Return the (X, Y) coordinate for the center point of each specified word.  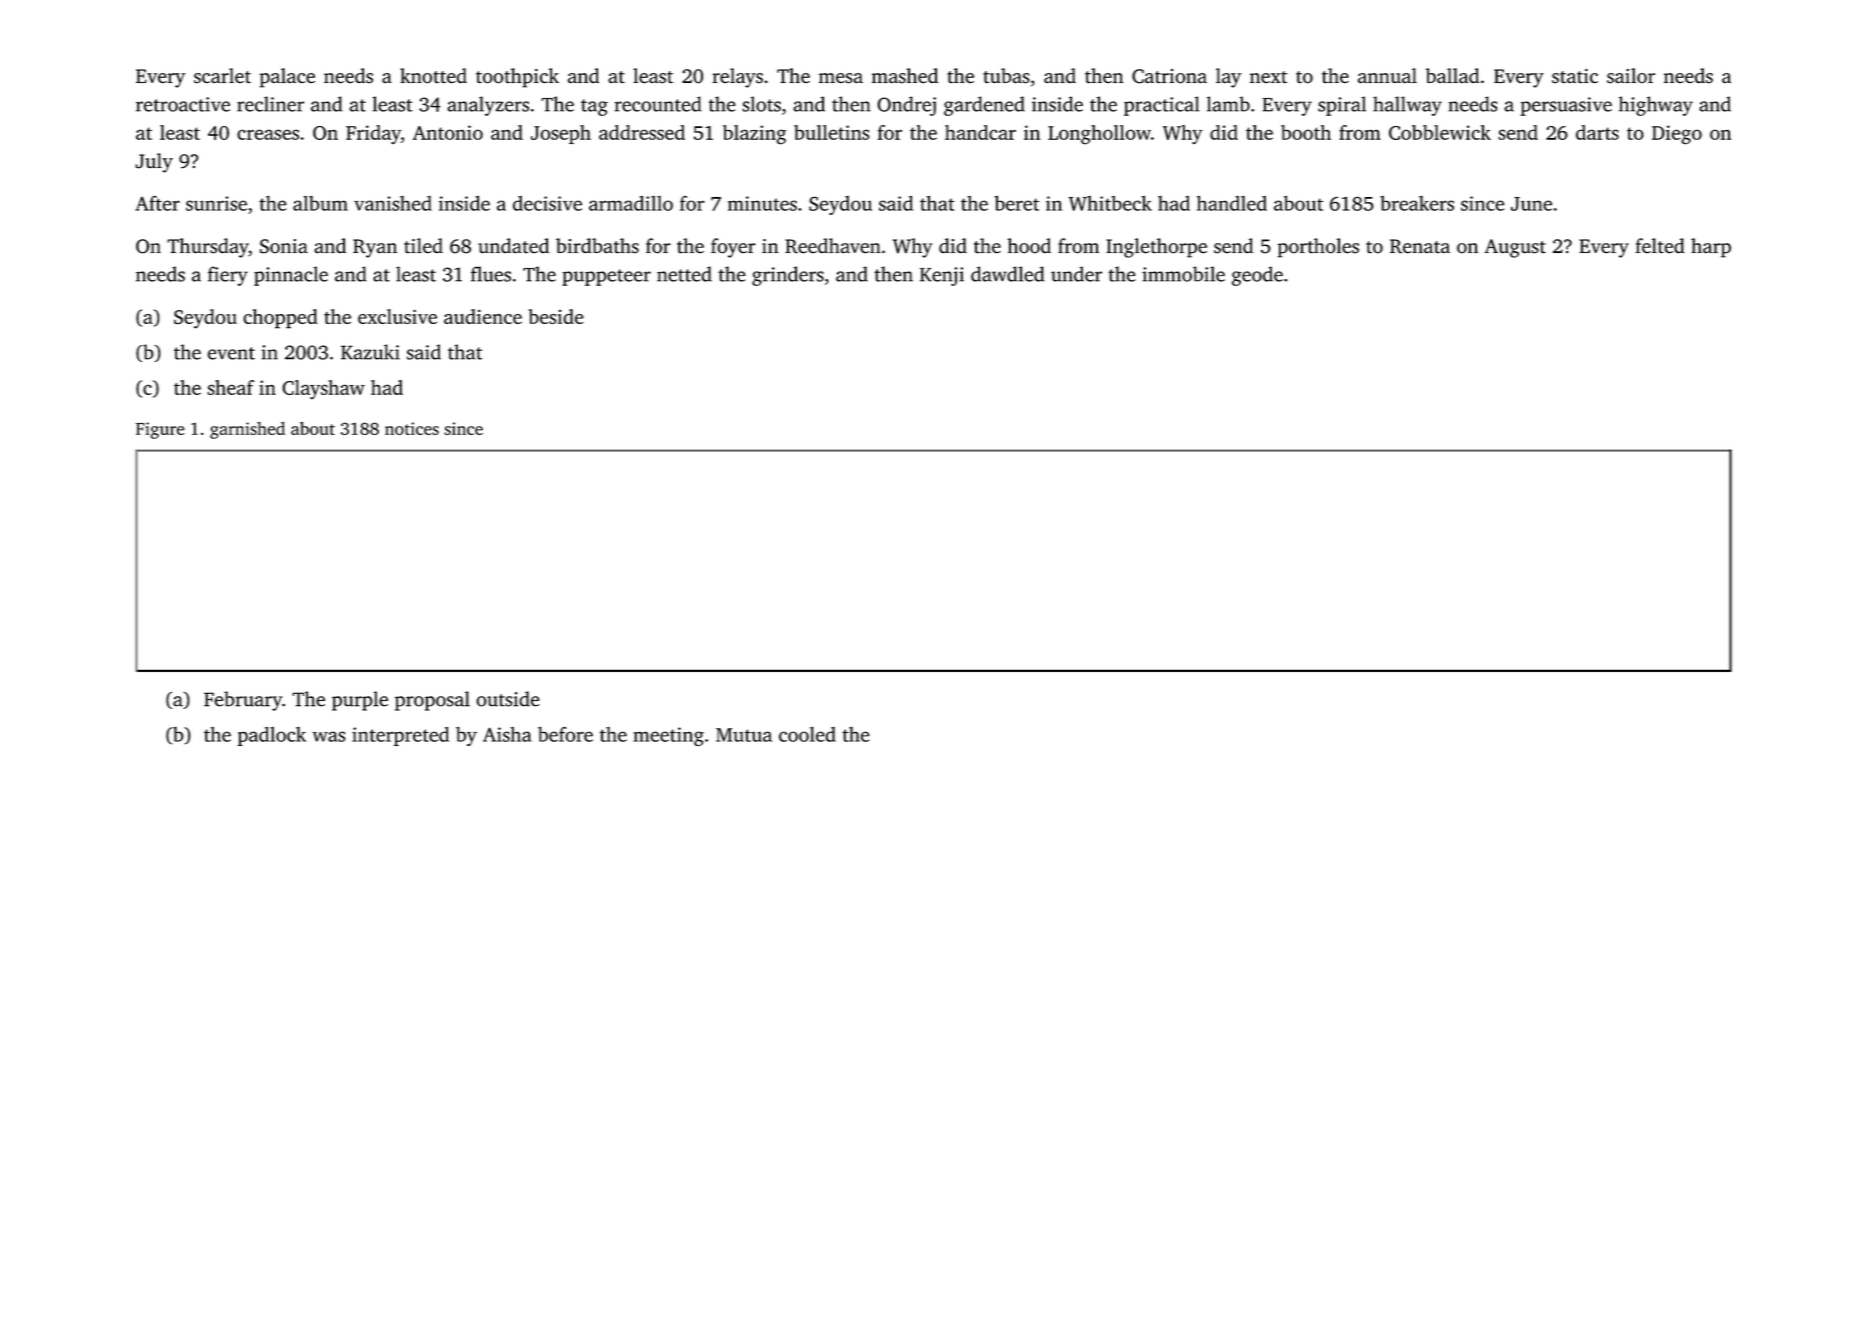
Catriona (1169, 76)
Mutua (744, 735)
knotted (433, 76)
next (1268, 77)
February (243, 701)
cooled (807, 734)
